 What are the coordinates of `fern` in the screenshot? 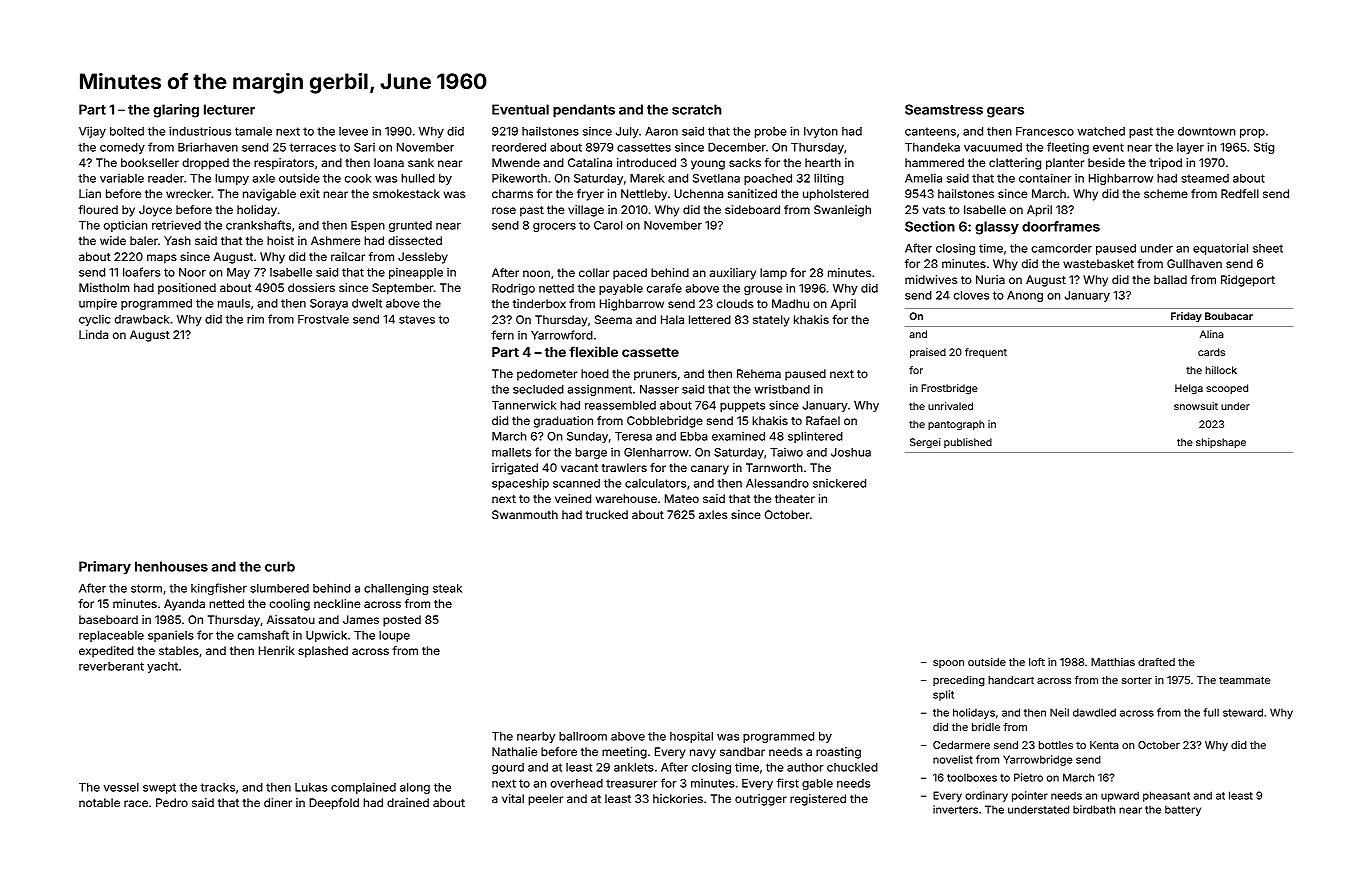 It's located at (502, 335).
